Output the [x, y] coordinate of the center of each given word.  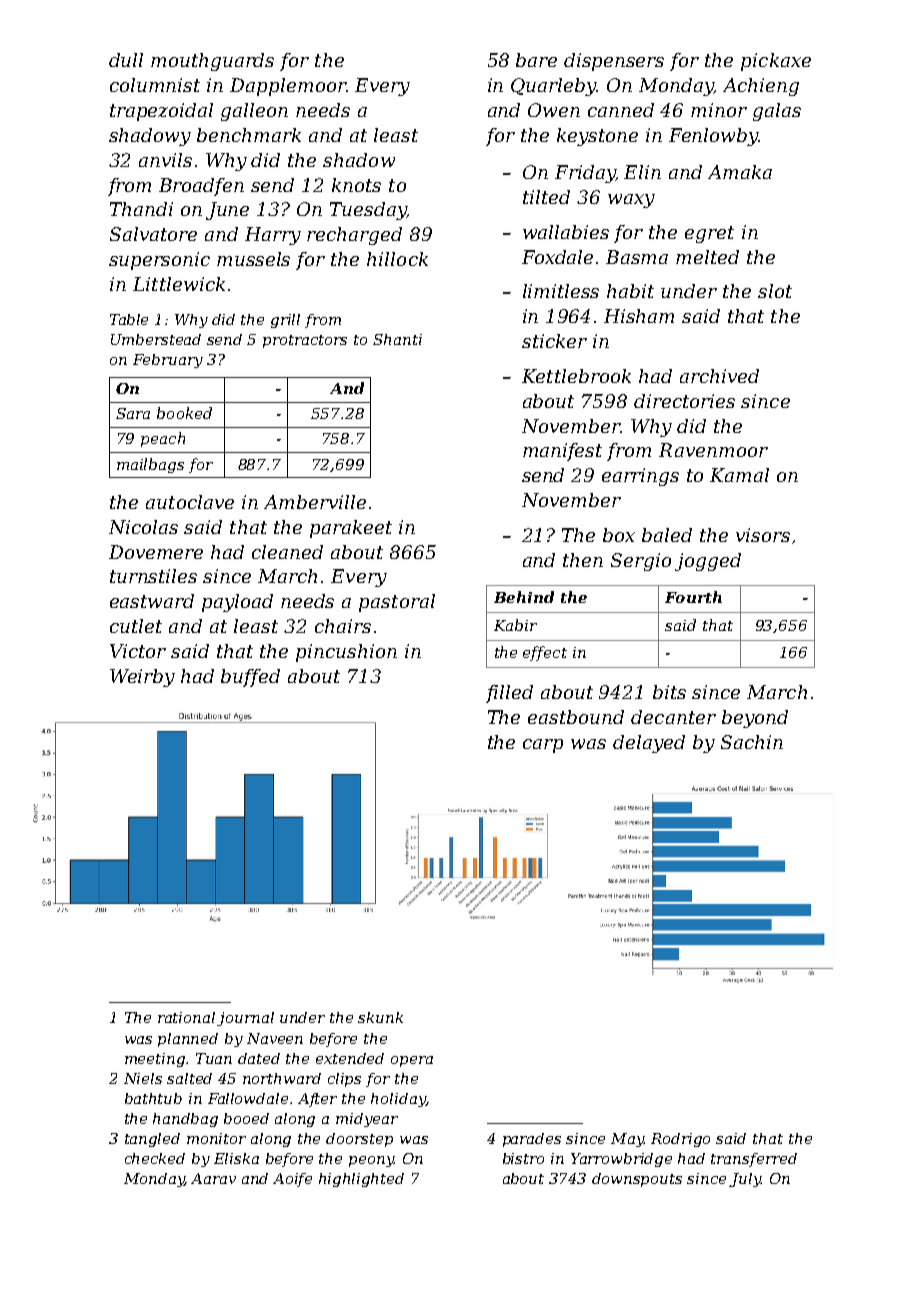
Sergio [641, 562]
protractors [305, 341]
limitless [561, 291]
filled [509, 694]
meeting [155, 1060]
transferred [754, 1160]
